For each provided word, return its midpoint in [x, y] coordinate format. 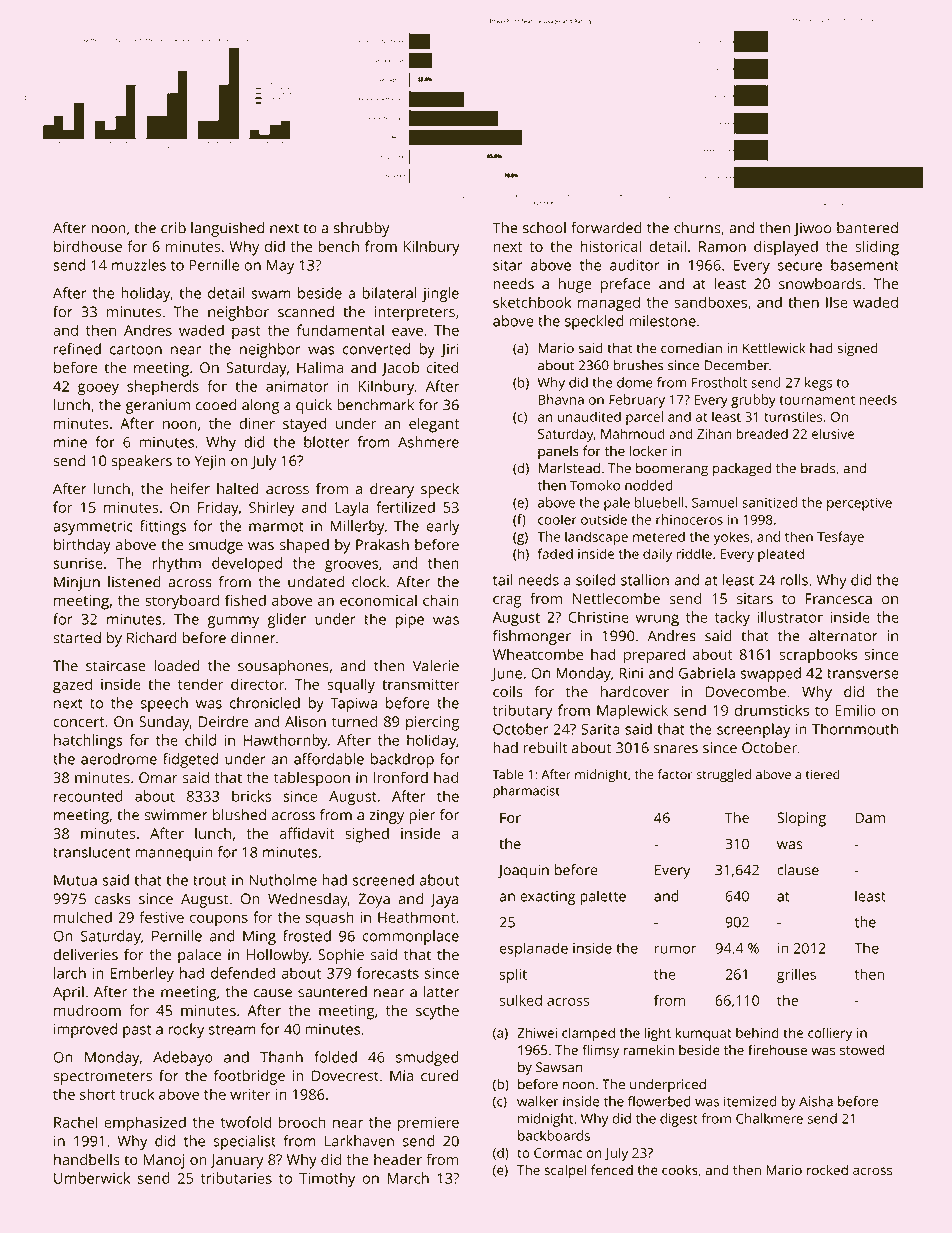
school [544, 228]
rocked [827, 1169]
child [200, 740]
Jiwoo [812, 229]
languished [227, 229]
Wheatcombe [538, 654]
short [97, 1094]
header [398, 1159]
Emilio [855, 710]
